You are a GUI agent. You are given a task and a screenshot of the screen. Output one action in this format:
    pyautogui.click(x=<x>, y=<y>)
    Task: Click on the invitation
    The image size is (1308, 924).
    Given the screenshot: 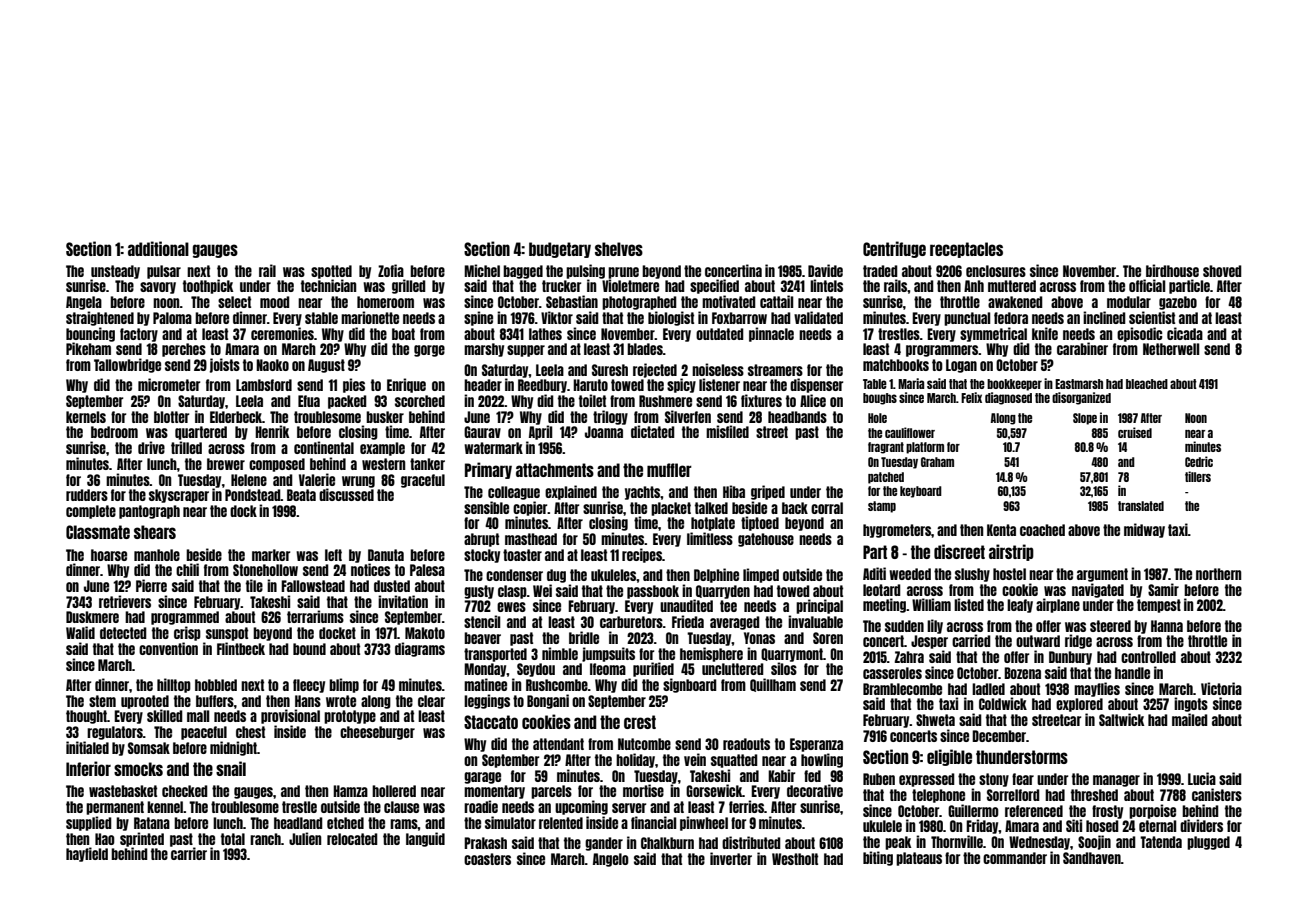 What is the action you would take?
    pyautogui.click(x=403, y=601)
